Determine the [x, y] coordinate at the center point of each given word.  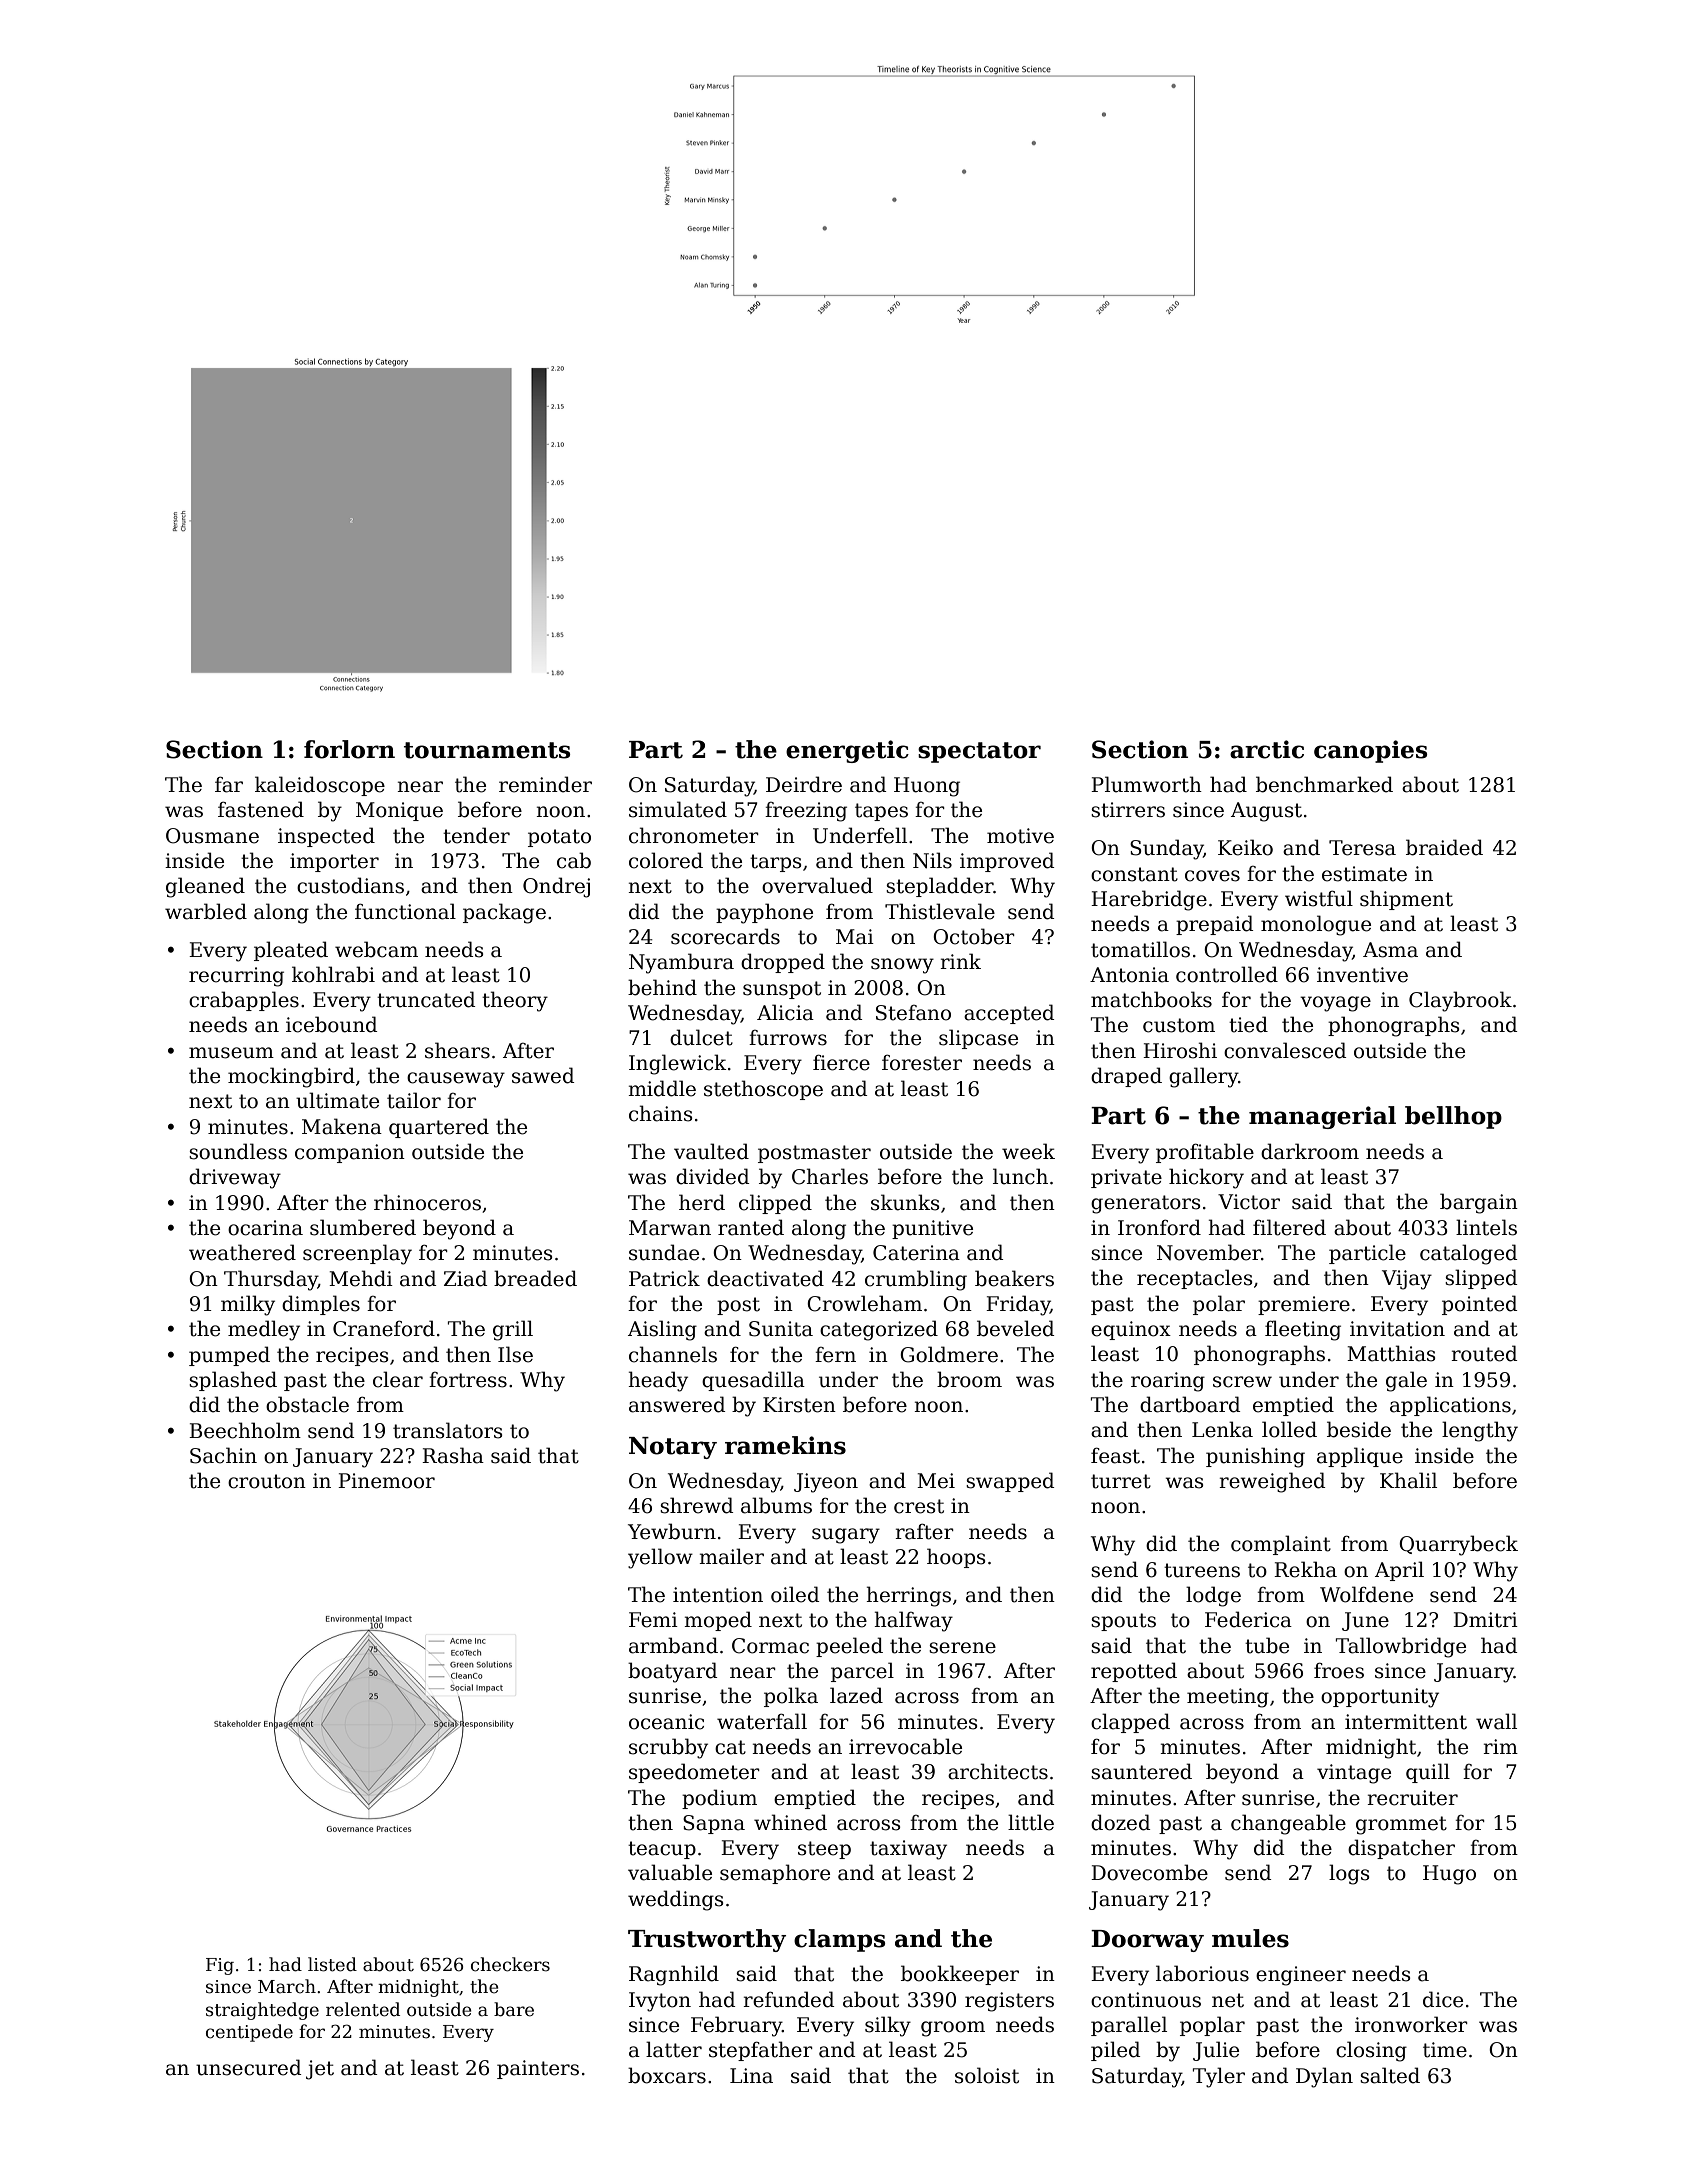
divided [712, 1176]
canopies [1370, 751]
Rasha [453, 1455]
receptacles [1195, 1279]
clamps [839, 1940]
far [229, 784]
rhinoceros [427, 1202]
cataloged [1468, 1254]
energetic [847, 751]
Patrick [664, 1278]
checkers [510, 1964]
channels [673, 1354]
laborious [1202, 1973]
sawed [543, 1075]
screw [1242, 1382]
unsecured [248, 2067]
